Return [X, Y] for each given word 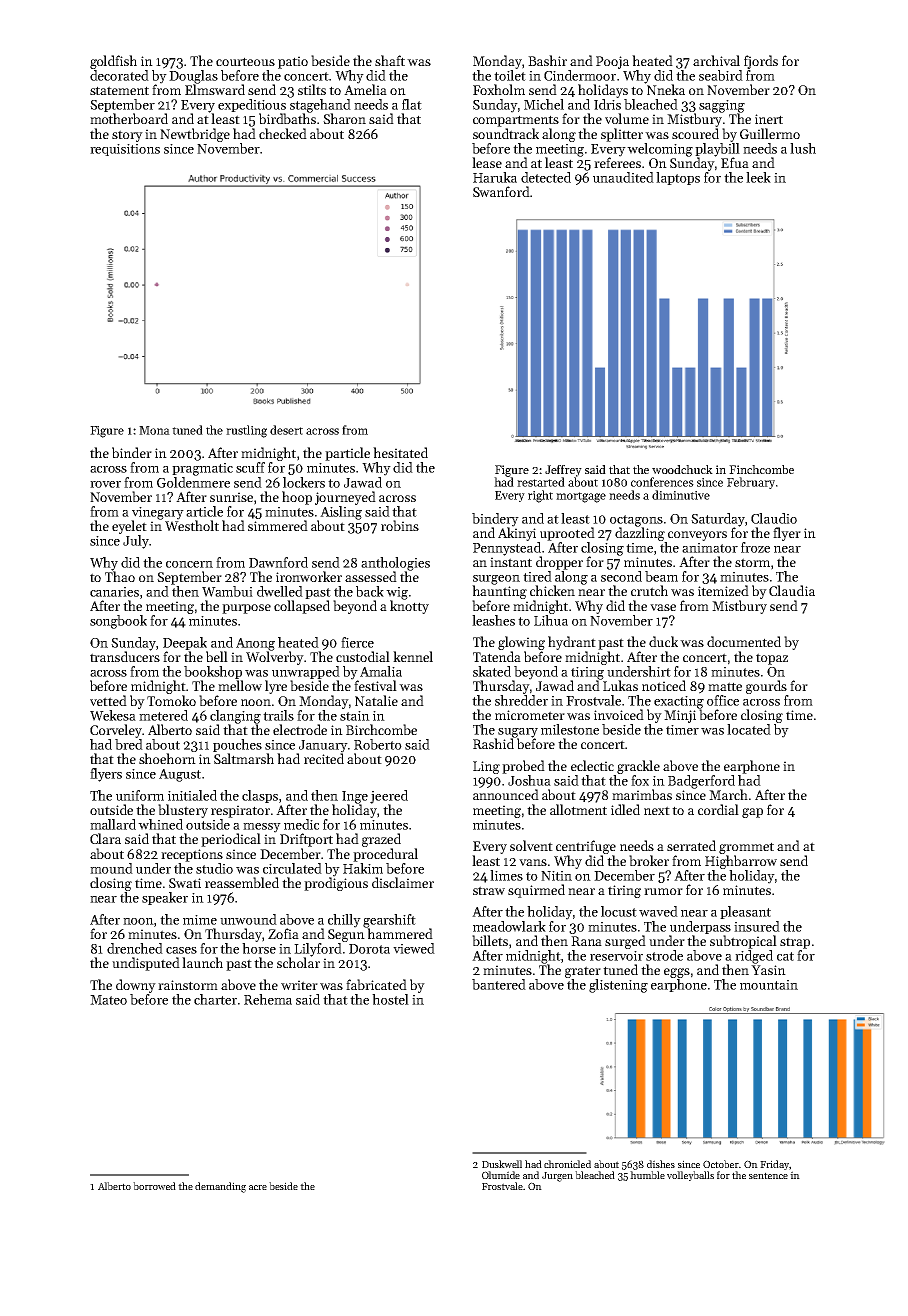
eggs [677, 973]
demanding [220, 1187]
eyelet [129, 527]
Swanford [501, 191]
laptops [678, 178]
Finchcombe [761, 469]
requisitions [125, 150]
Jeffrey [563, 471]
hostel [390, 999]
